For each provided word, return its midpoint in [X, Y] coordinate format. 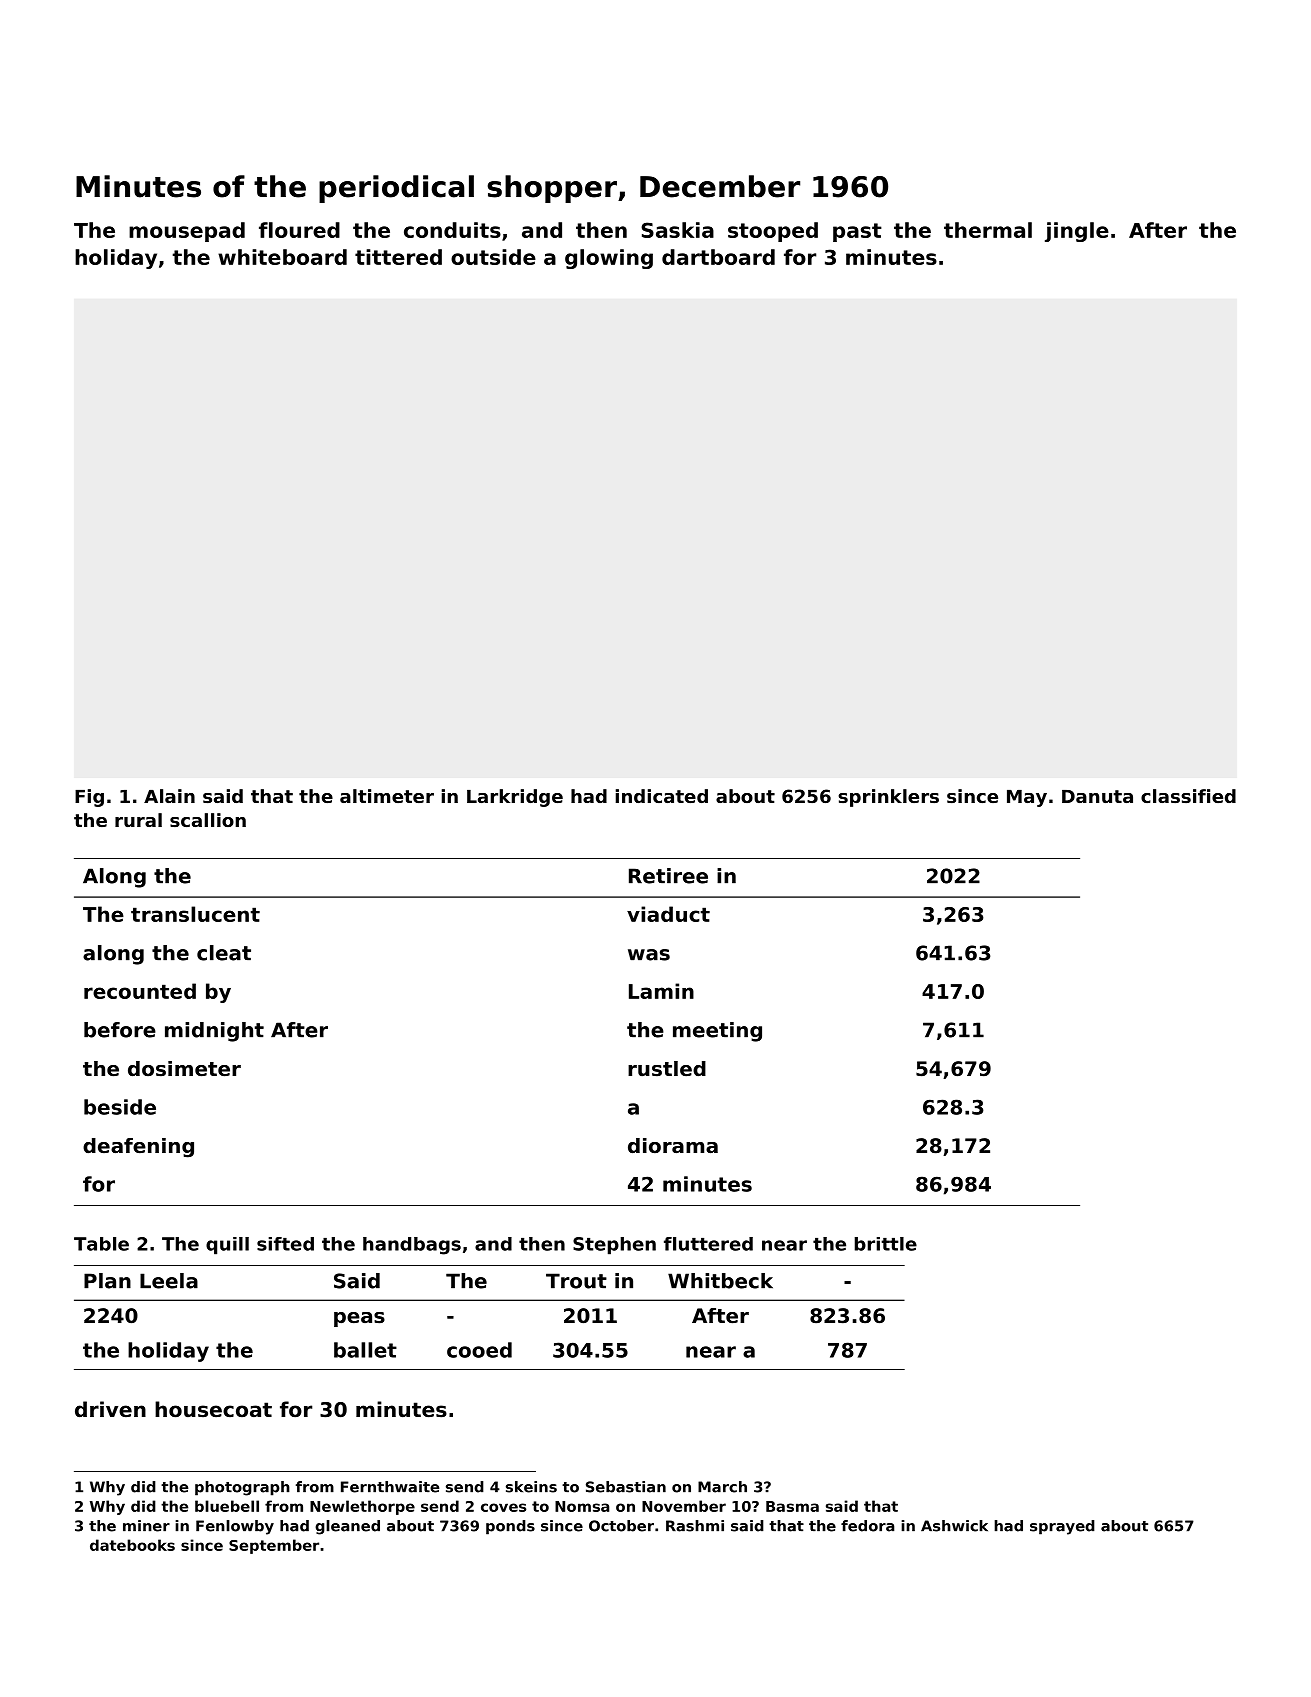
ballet [365, 1350]
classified [1188, 796]
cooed [479, 1350]
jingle [1077, 232]
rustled [667, 1069]
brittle [886, 1244]
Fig [89, 798]
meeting [717, 1032]
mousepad [187, 232]
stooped [773, 232]
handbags [412, 1246]
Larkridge [515, 798]
